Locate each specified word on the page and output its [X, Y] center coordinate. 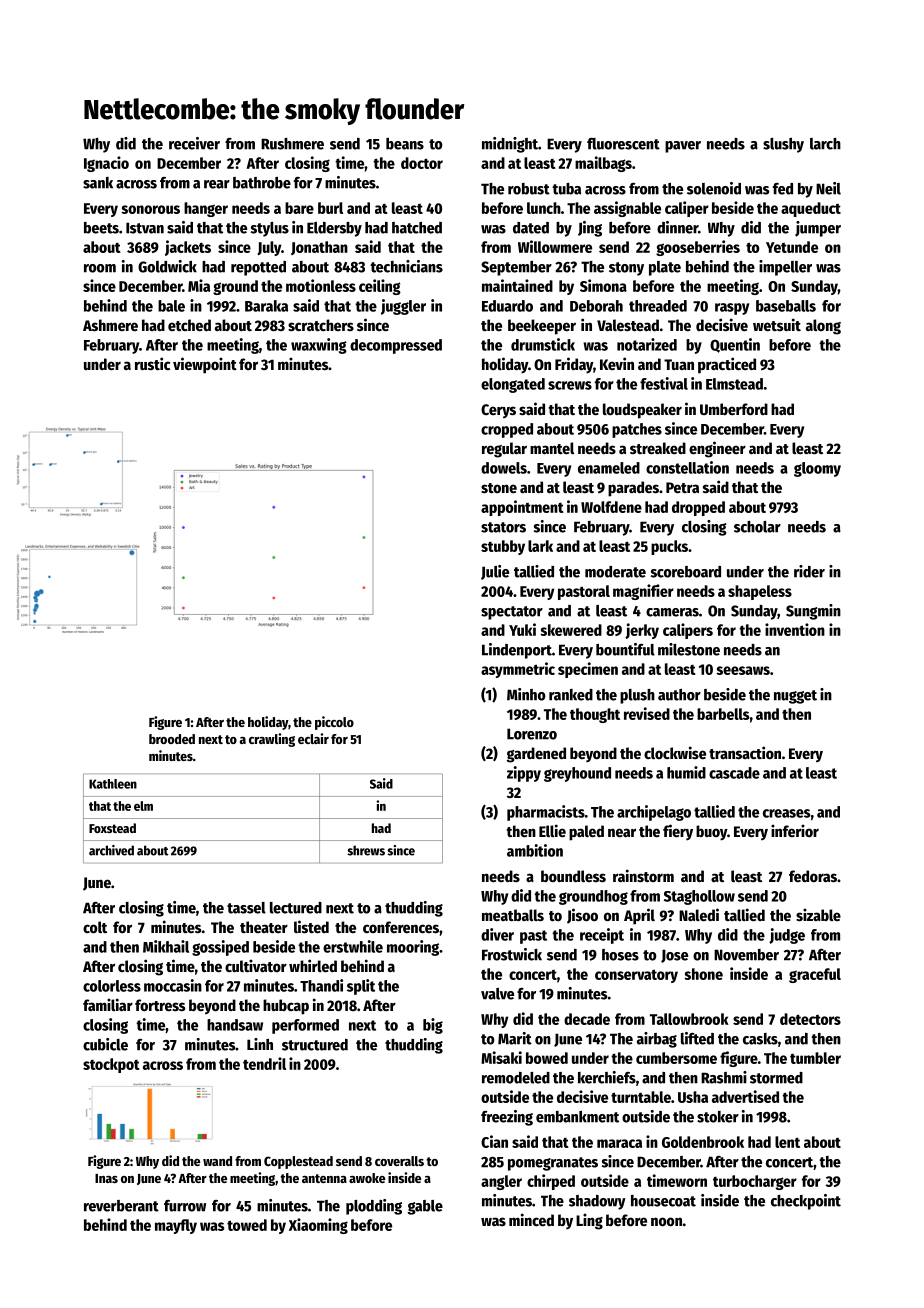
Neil [828, 188]
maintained [517, 285]
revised [647, 713]
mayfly [176, 1226]
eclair [313, 738]
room [100, 268]
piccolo [334, 723]
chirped [551, 1182]
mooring [413, 948]
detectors [810, 1019]
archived [111, 850]
